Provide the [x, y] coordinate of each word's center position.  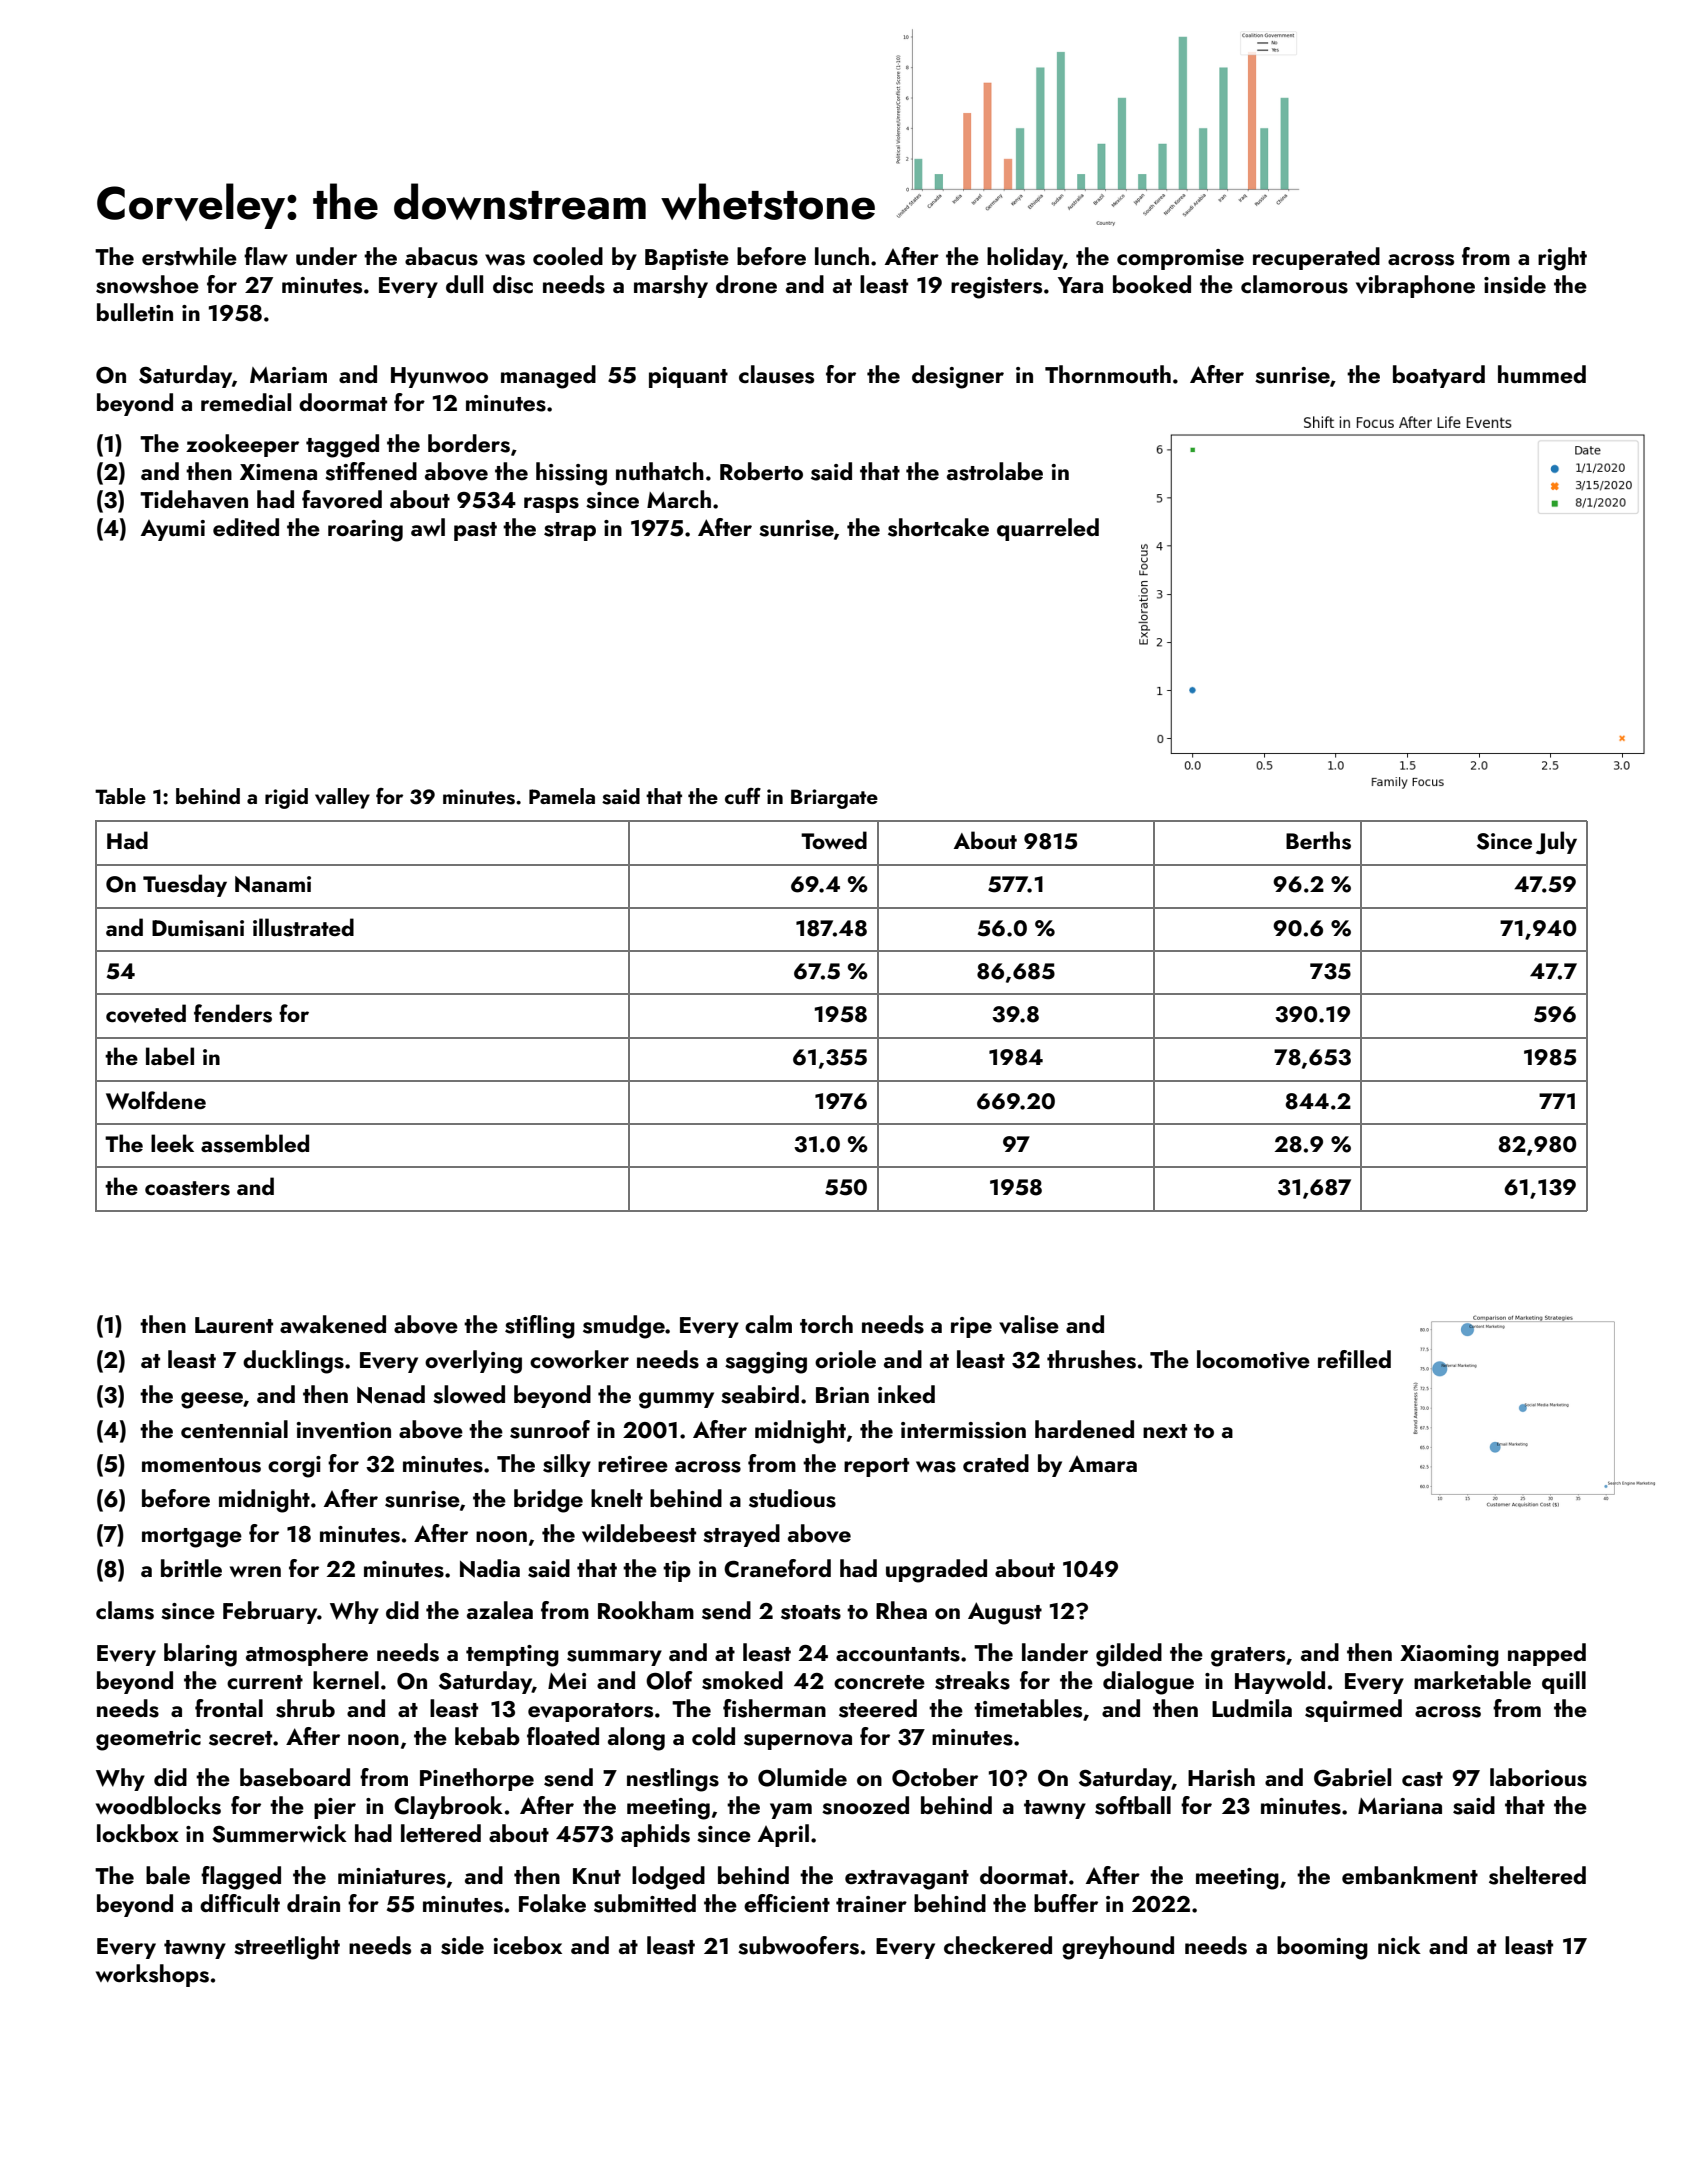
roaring [365, 531]
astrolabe [995, 471]
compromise [1180, 259]
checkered [998, 1945]
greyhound [1118, 1948]
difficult [240, 1903]
